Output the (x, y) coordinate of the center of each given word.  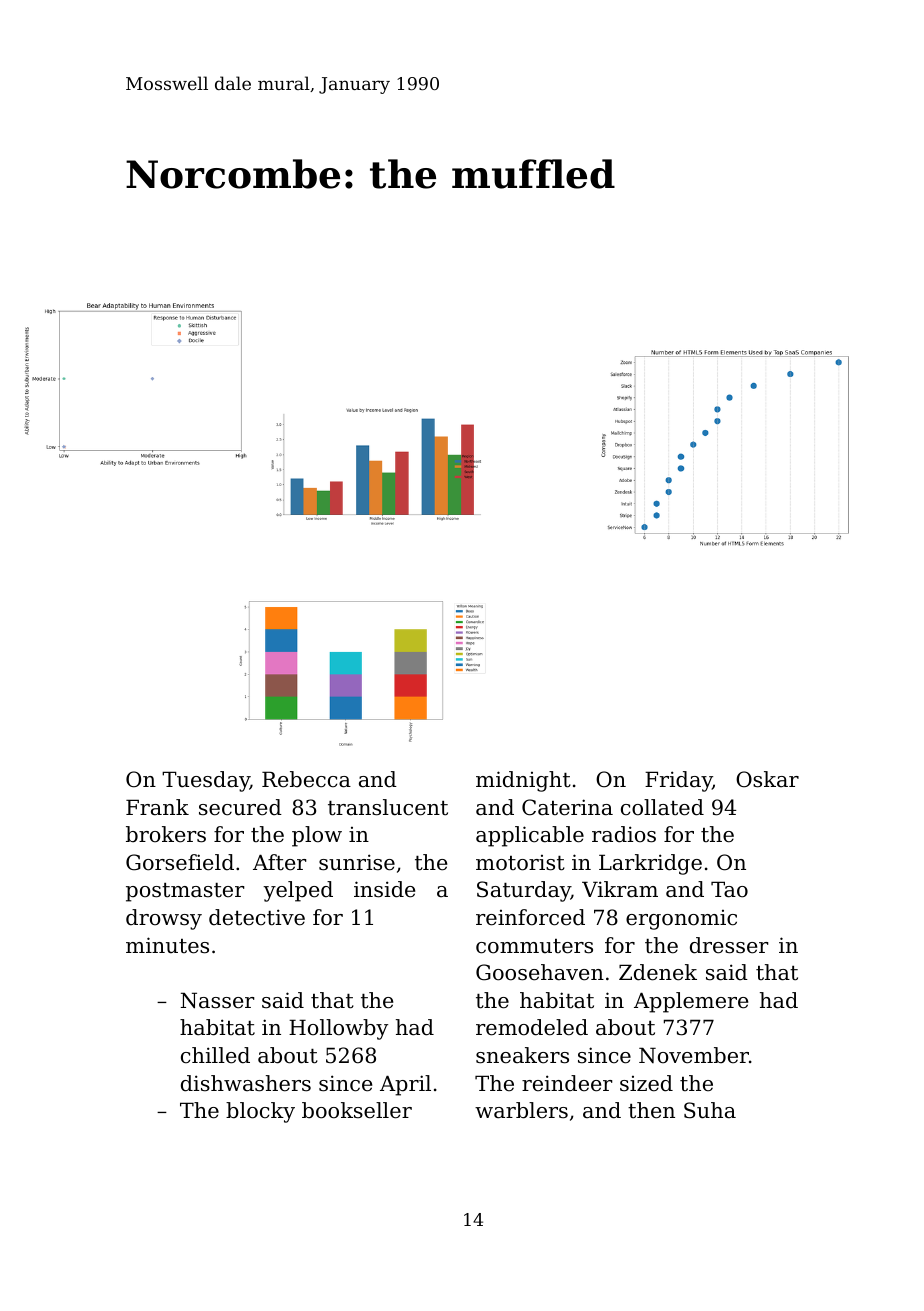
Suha (710, 1110)
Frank (157, 807)
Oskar (767, 779)
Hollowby (338, 1029)
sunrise (357, 862)
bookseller (357, 1110)
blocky (260, 1112)
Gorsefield (180, 862)
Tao (729, 889)
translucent (388, 807)
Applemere (691, 1002)
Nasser (218, 1000)
